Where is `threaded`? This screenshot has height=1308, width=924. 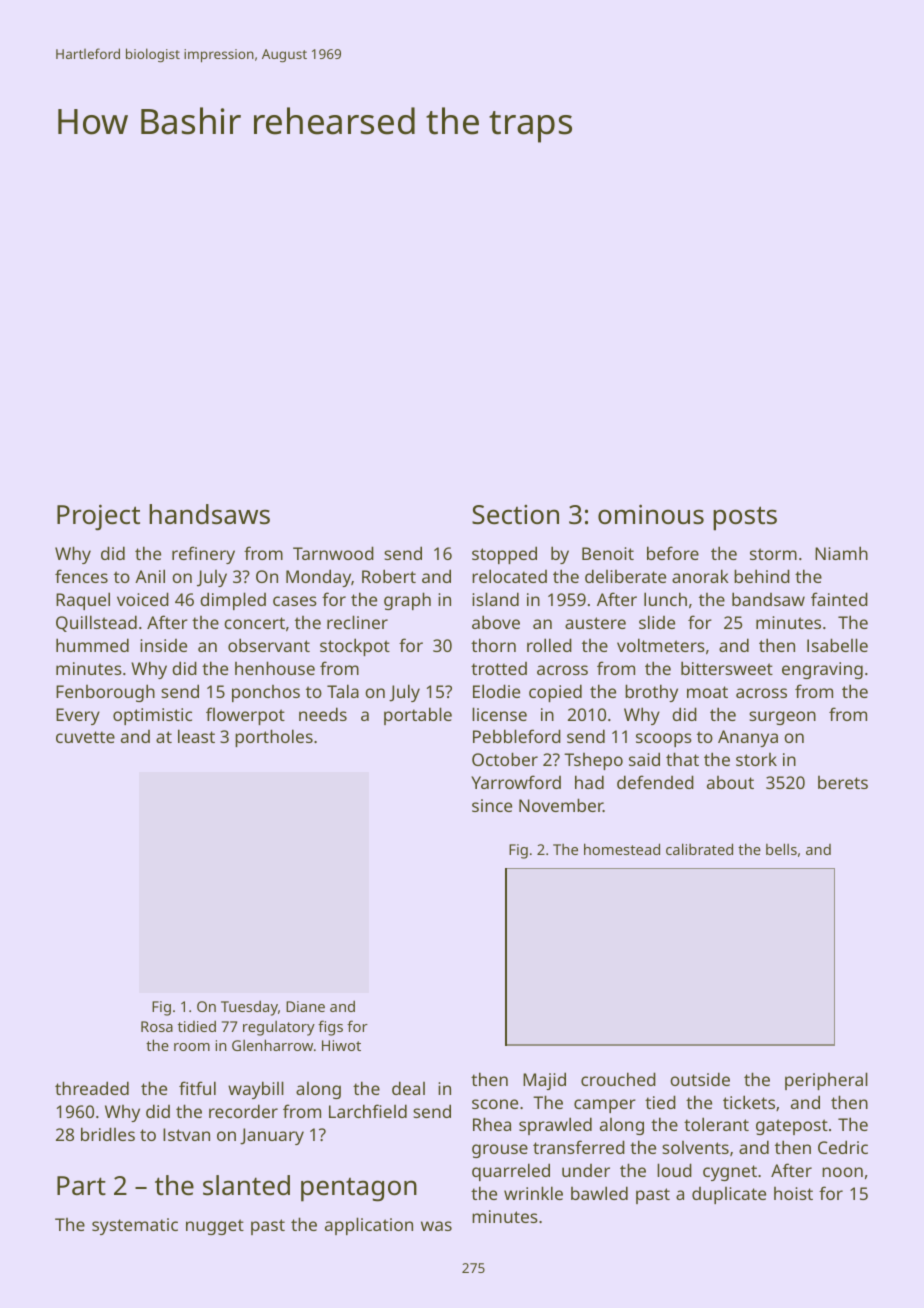 threaded is located at coordinates (92, 1088).
